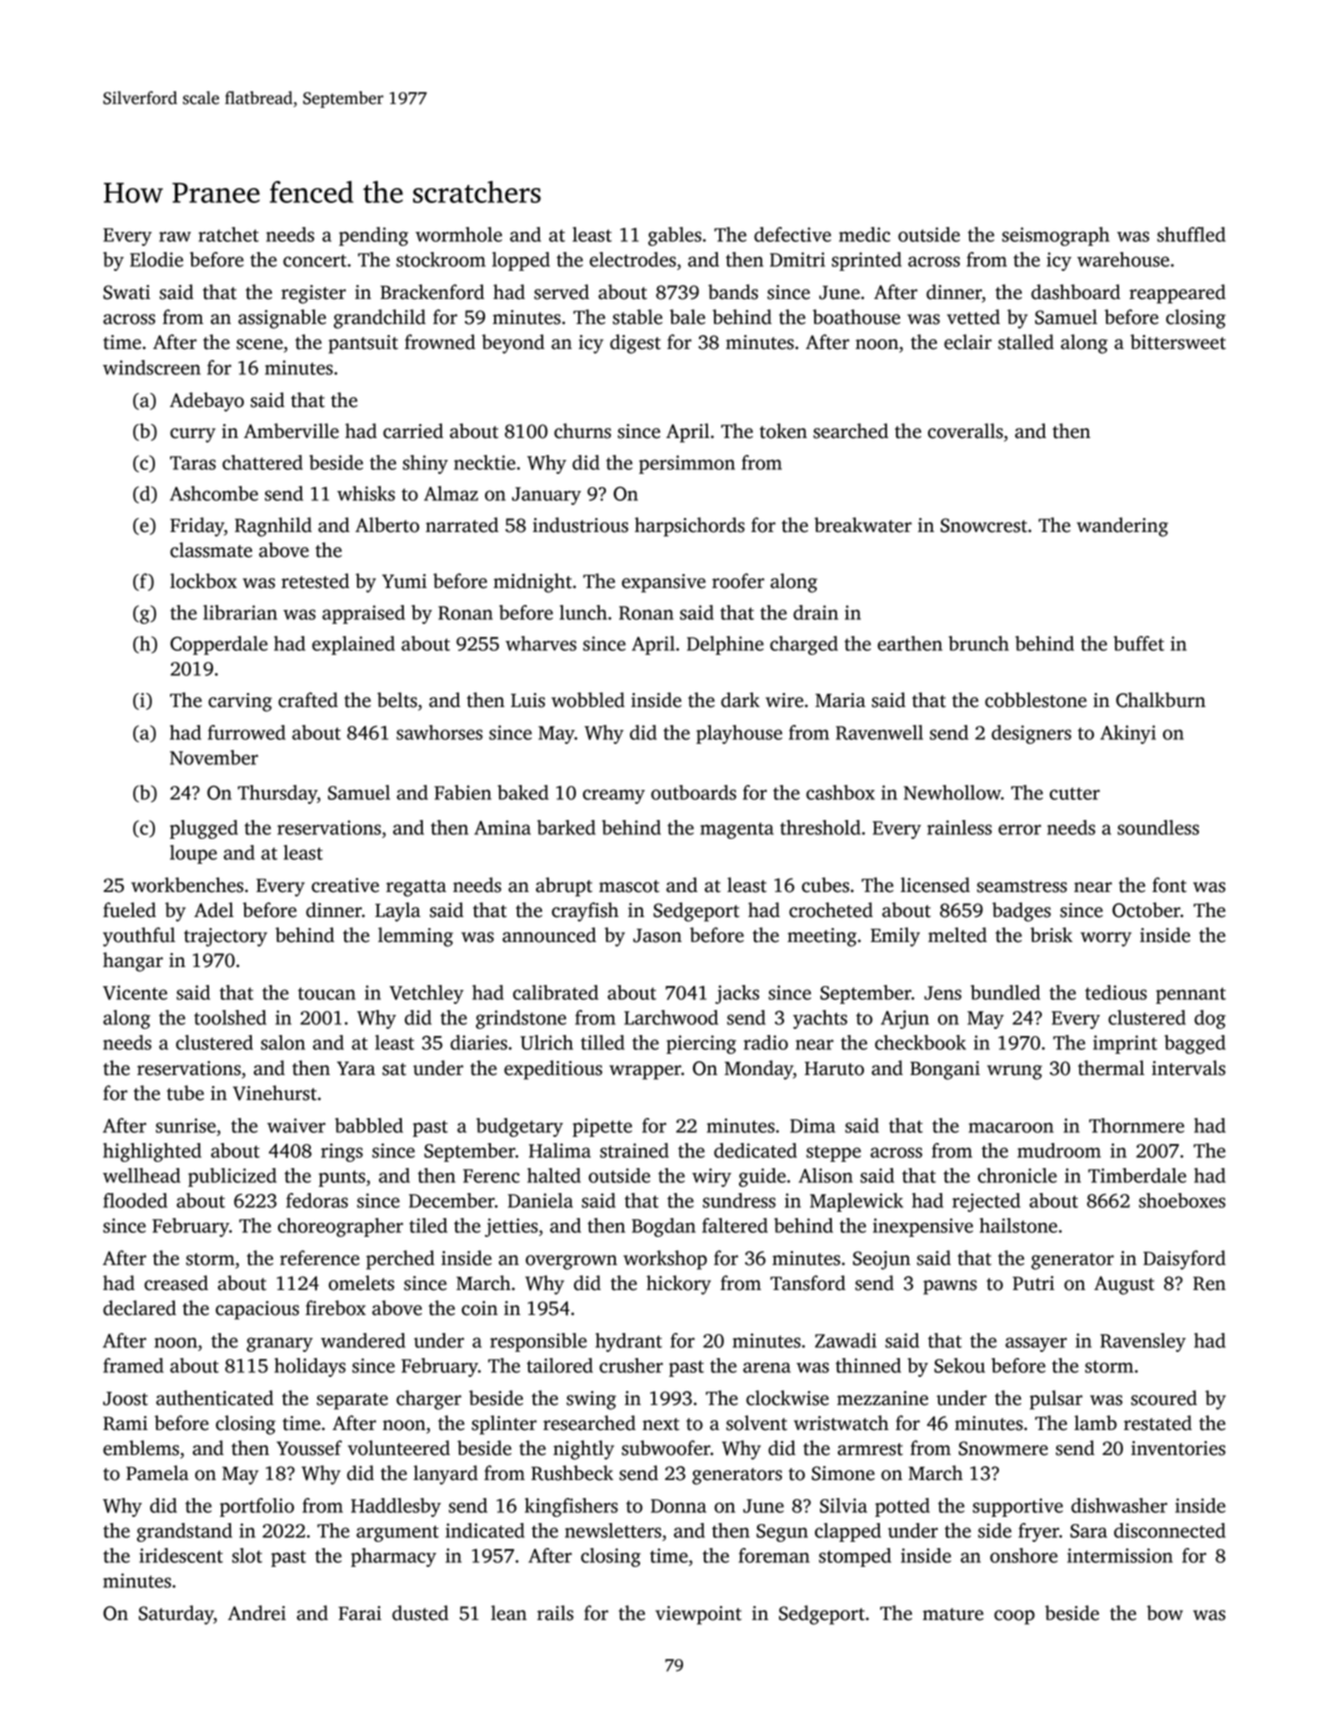 This screenshot has height=1720, width=1329. I want to click on designers, so click(1031, 734).
